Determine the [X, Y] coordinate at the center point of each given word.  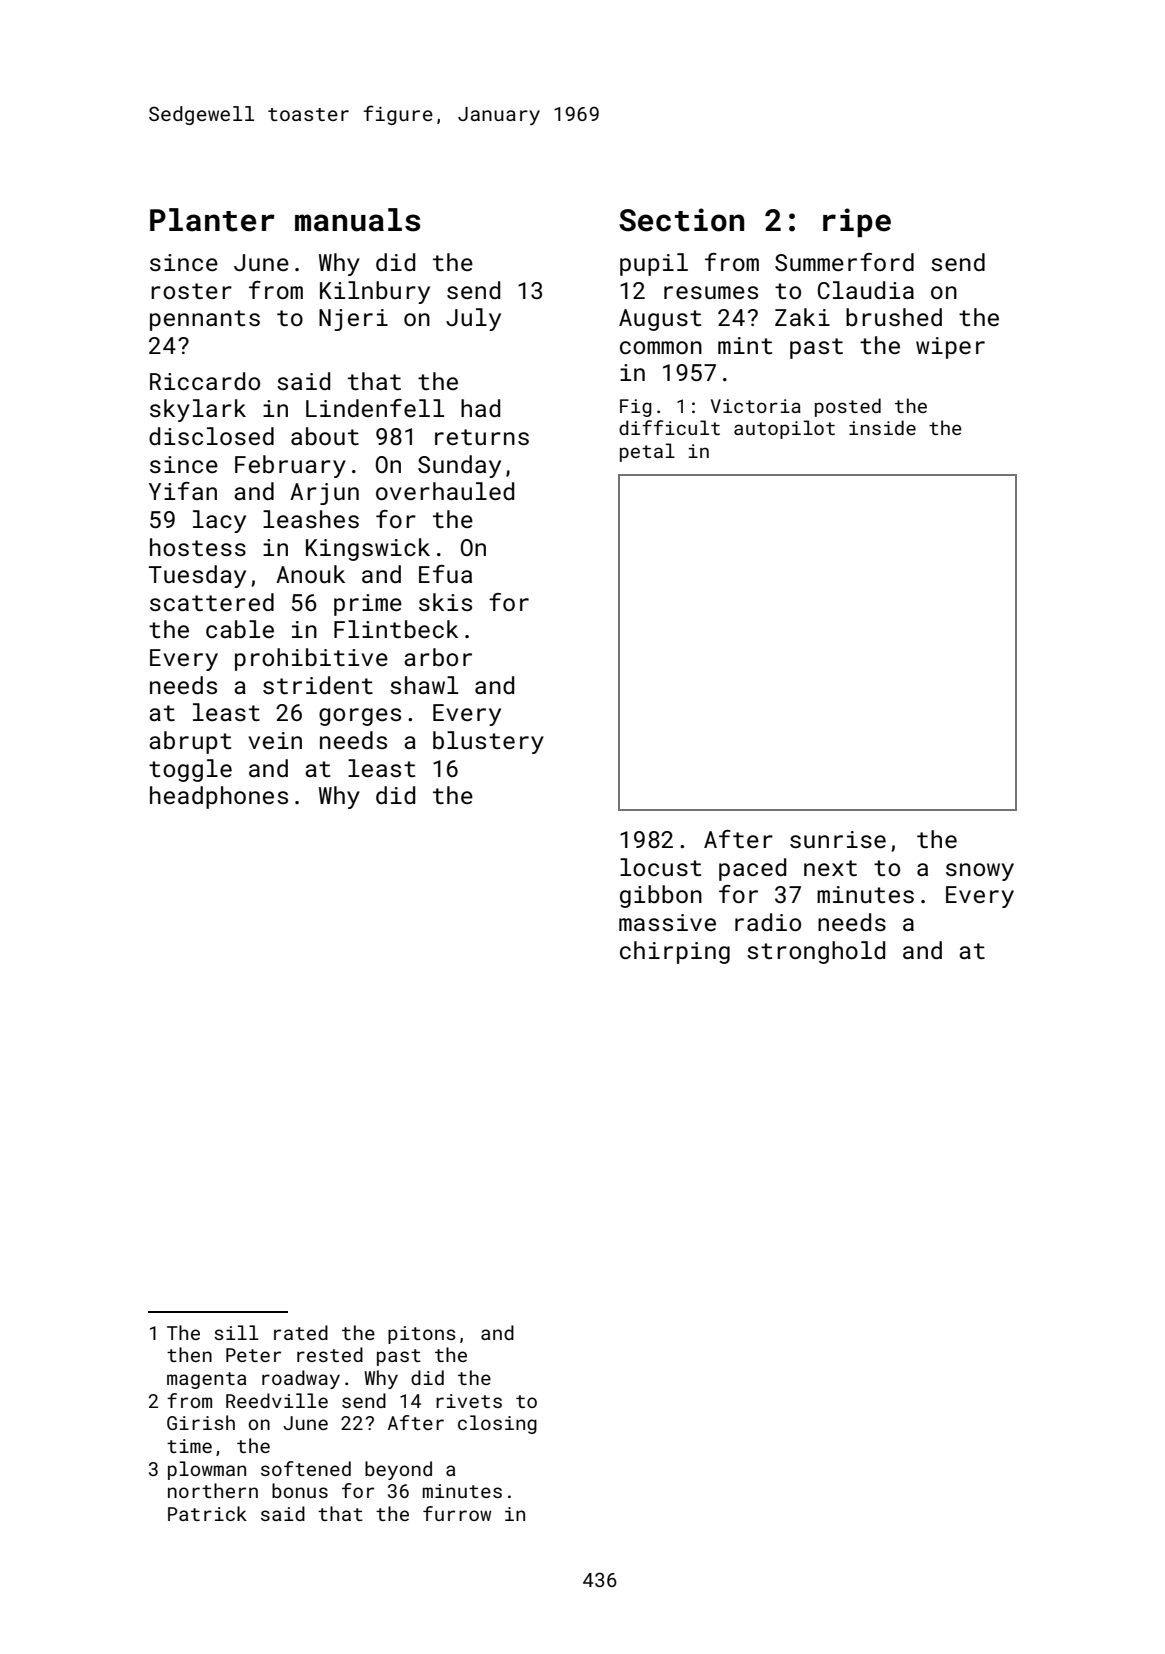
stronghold [816, 952]
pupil [654, 264]
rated [301, 1332]
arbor [438, 657]
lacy [219, 521]
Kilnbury [375, 292]
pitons [421, 1335]
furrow [457, 1513]
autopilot [784, 429]
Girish [201, 1422]
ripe [857, 222]
